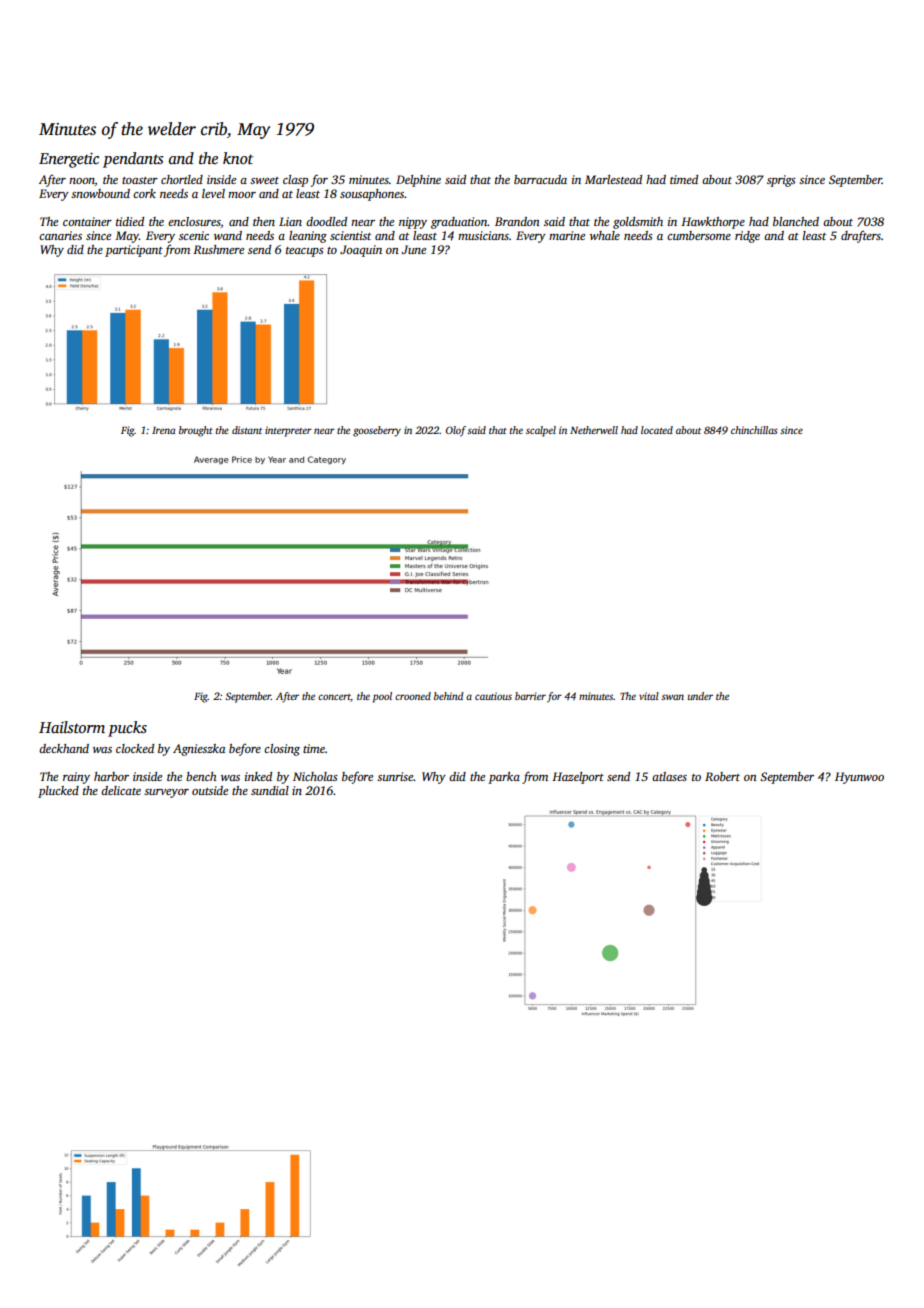 This image has width=924, height=1308. What do you see at coordinates (638, 223) in the image?
I see `goldsmith` at bounding box center [638, 223].
